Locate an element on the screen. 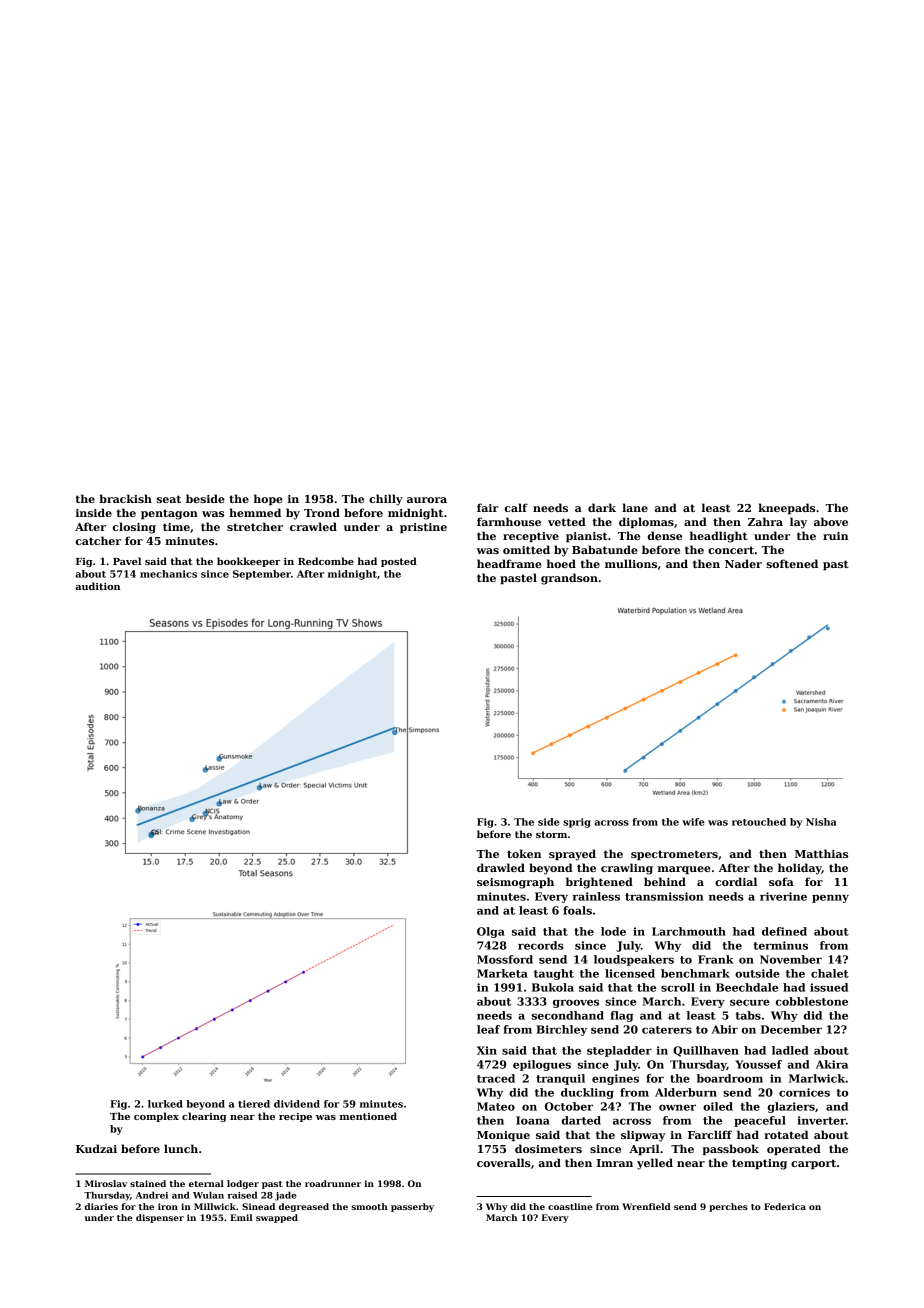 This screenshot has width=924, height=1308. Redcombe is located at coordinates (326, 561).
